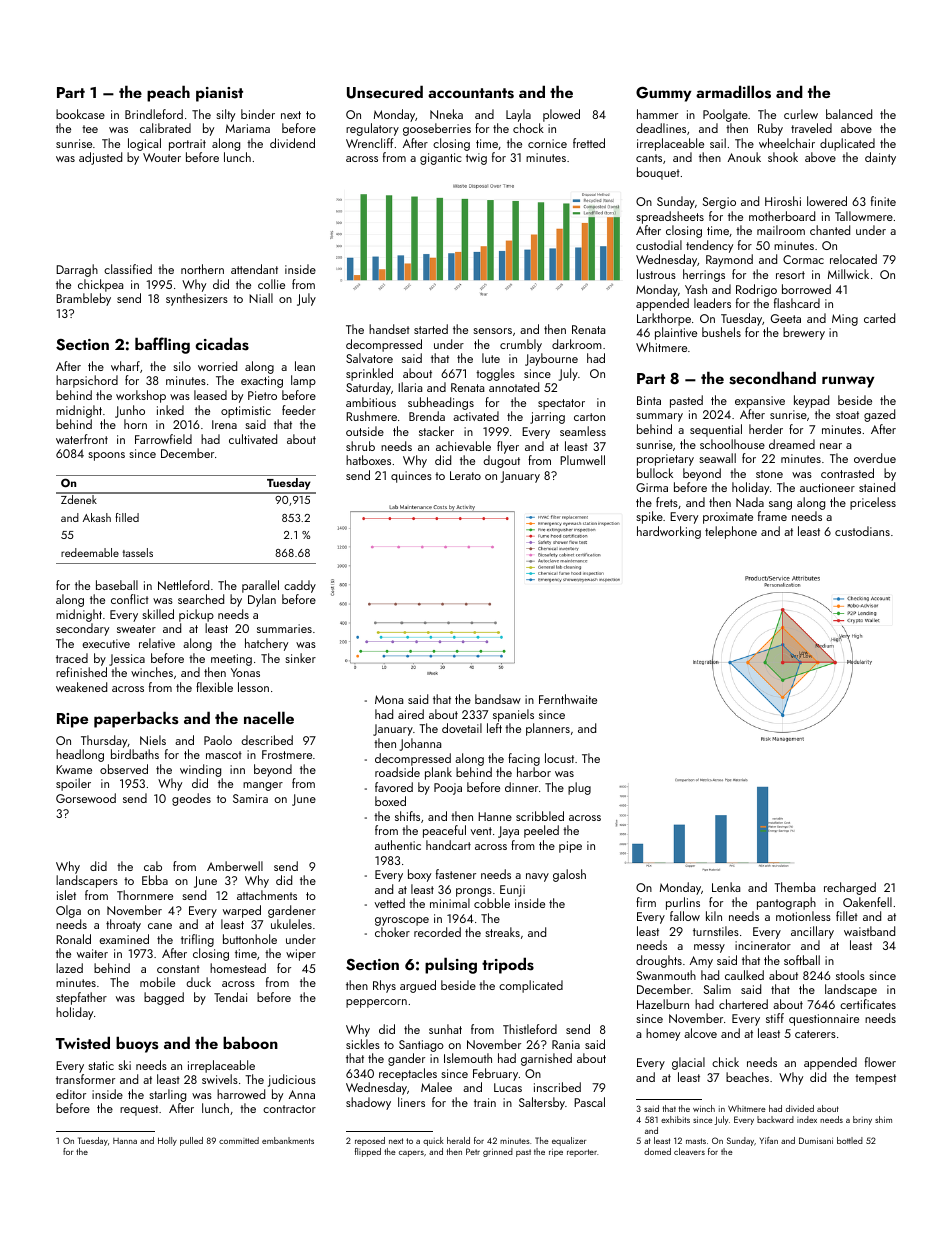  Describe the element at coordinates (167, 1141) in the page. I see `Holly` at that location.
